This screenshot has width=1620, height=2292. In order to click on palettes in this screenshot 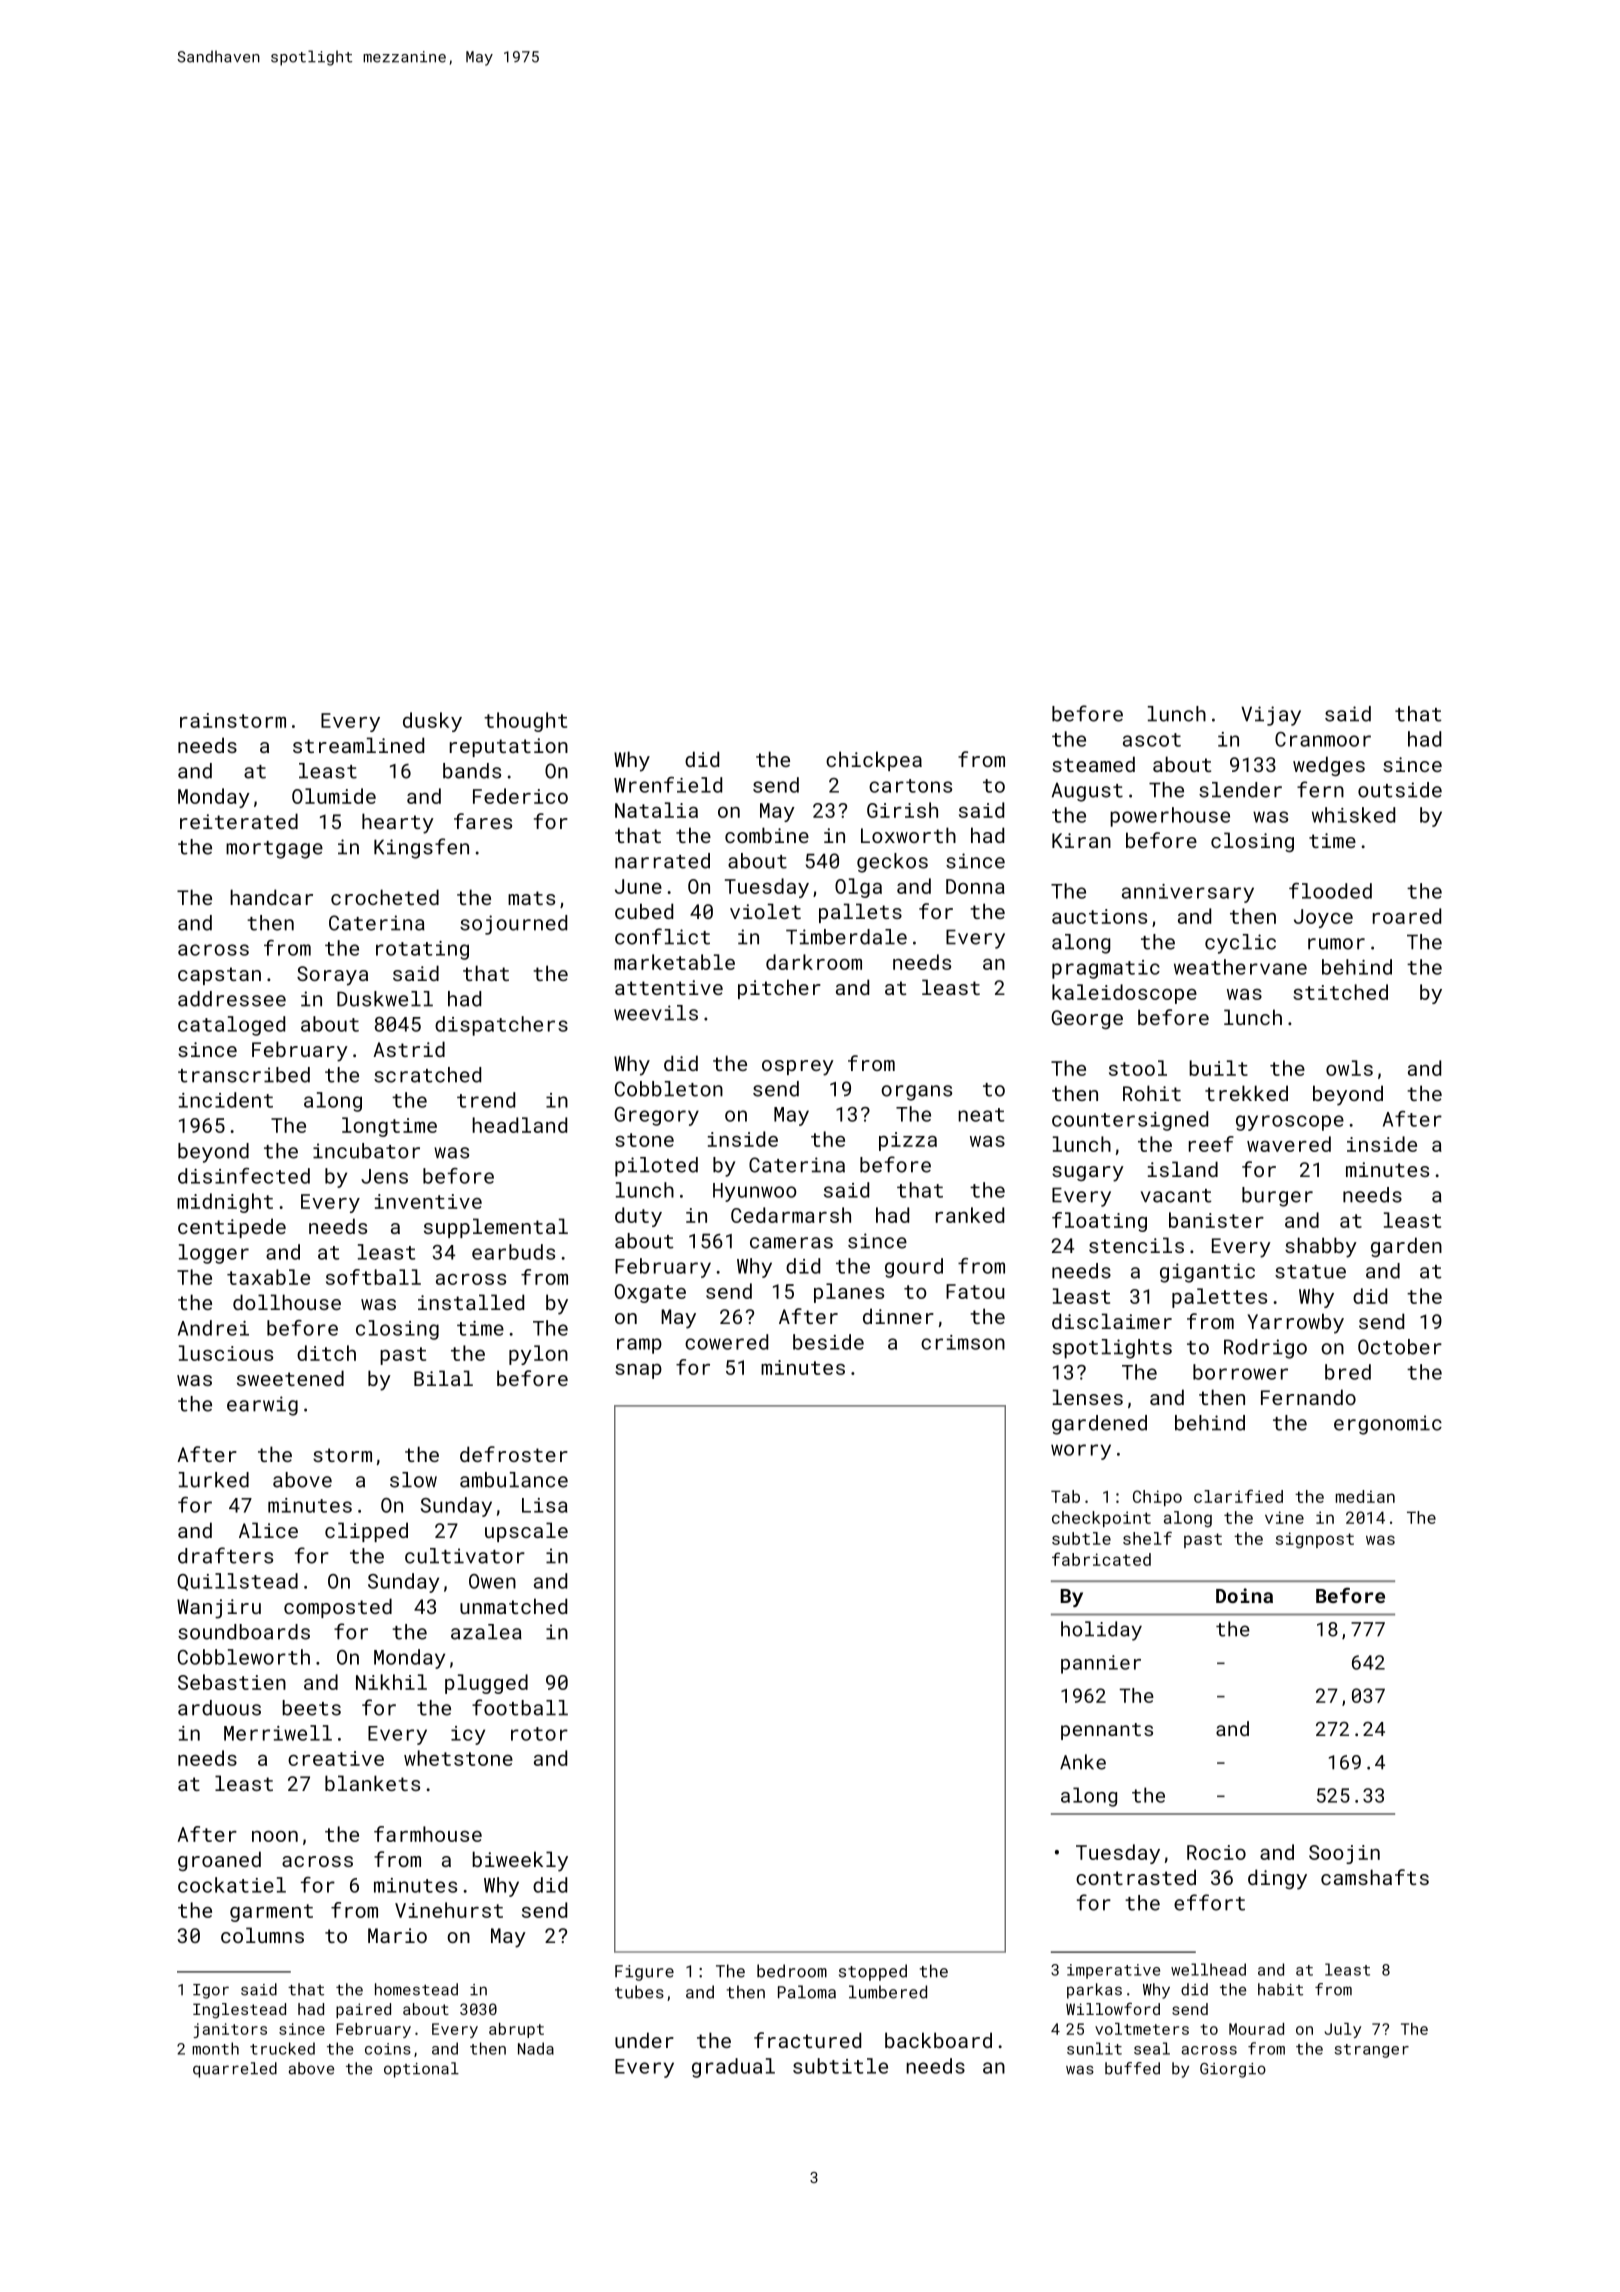, I will do `click(1219, 1298)`.
